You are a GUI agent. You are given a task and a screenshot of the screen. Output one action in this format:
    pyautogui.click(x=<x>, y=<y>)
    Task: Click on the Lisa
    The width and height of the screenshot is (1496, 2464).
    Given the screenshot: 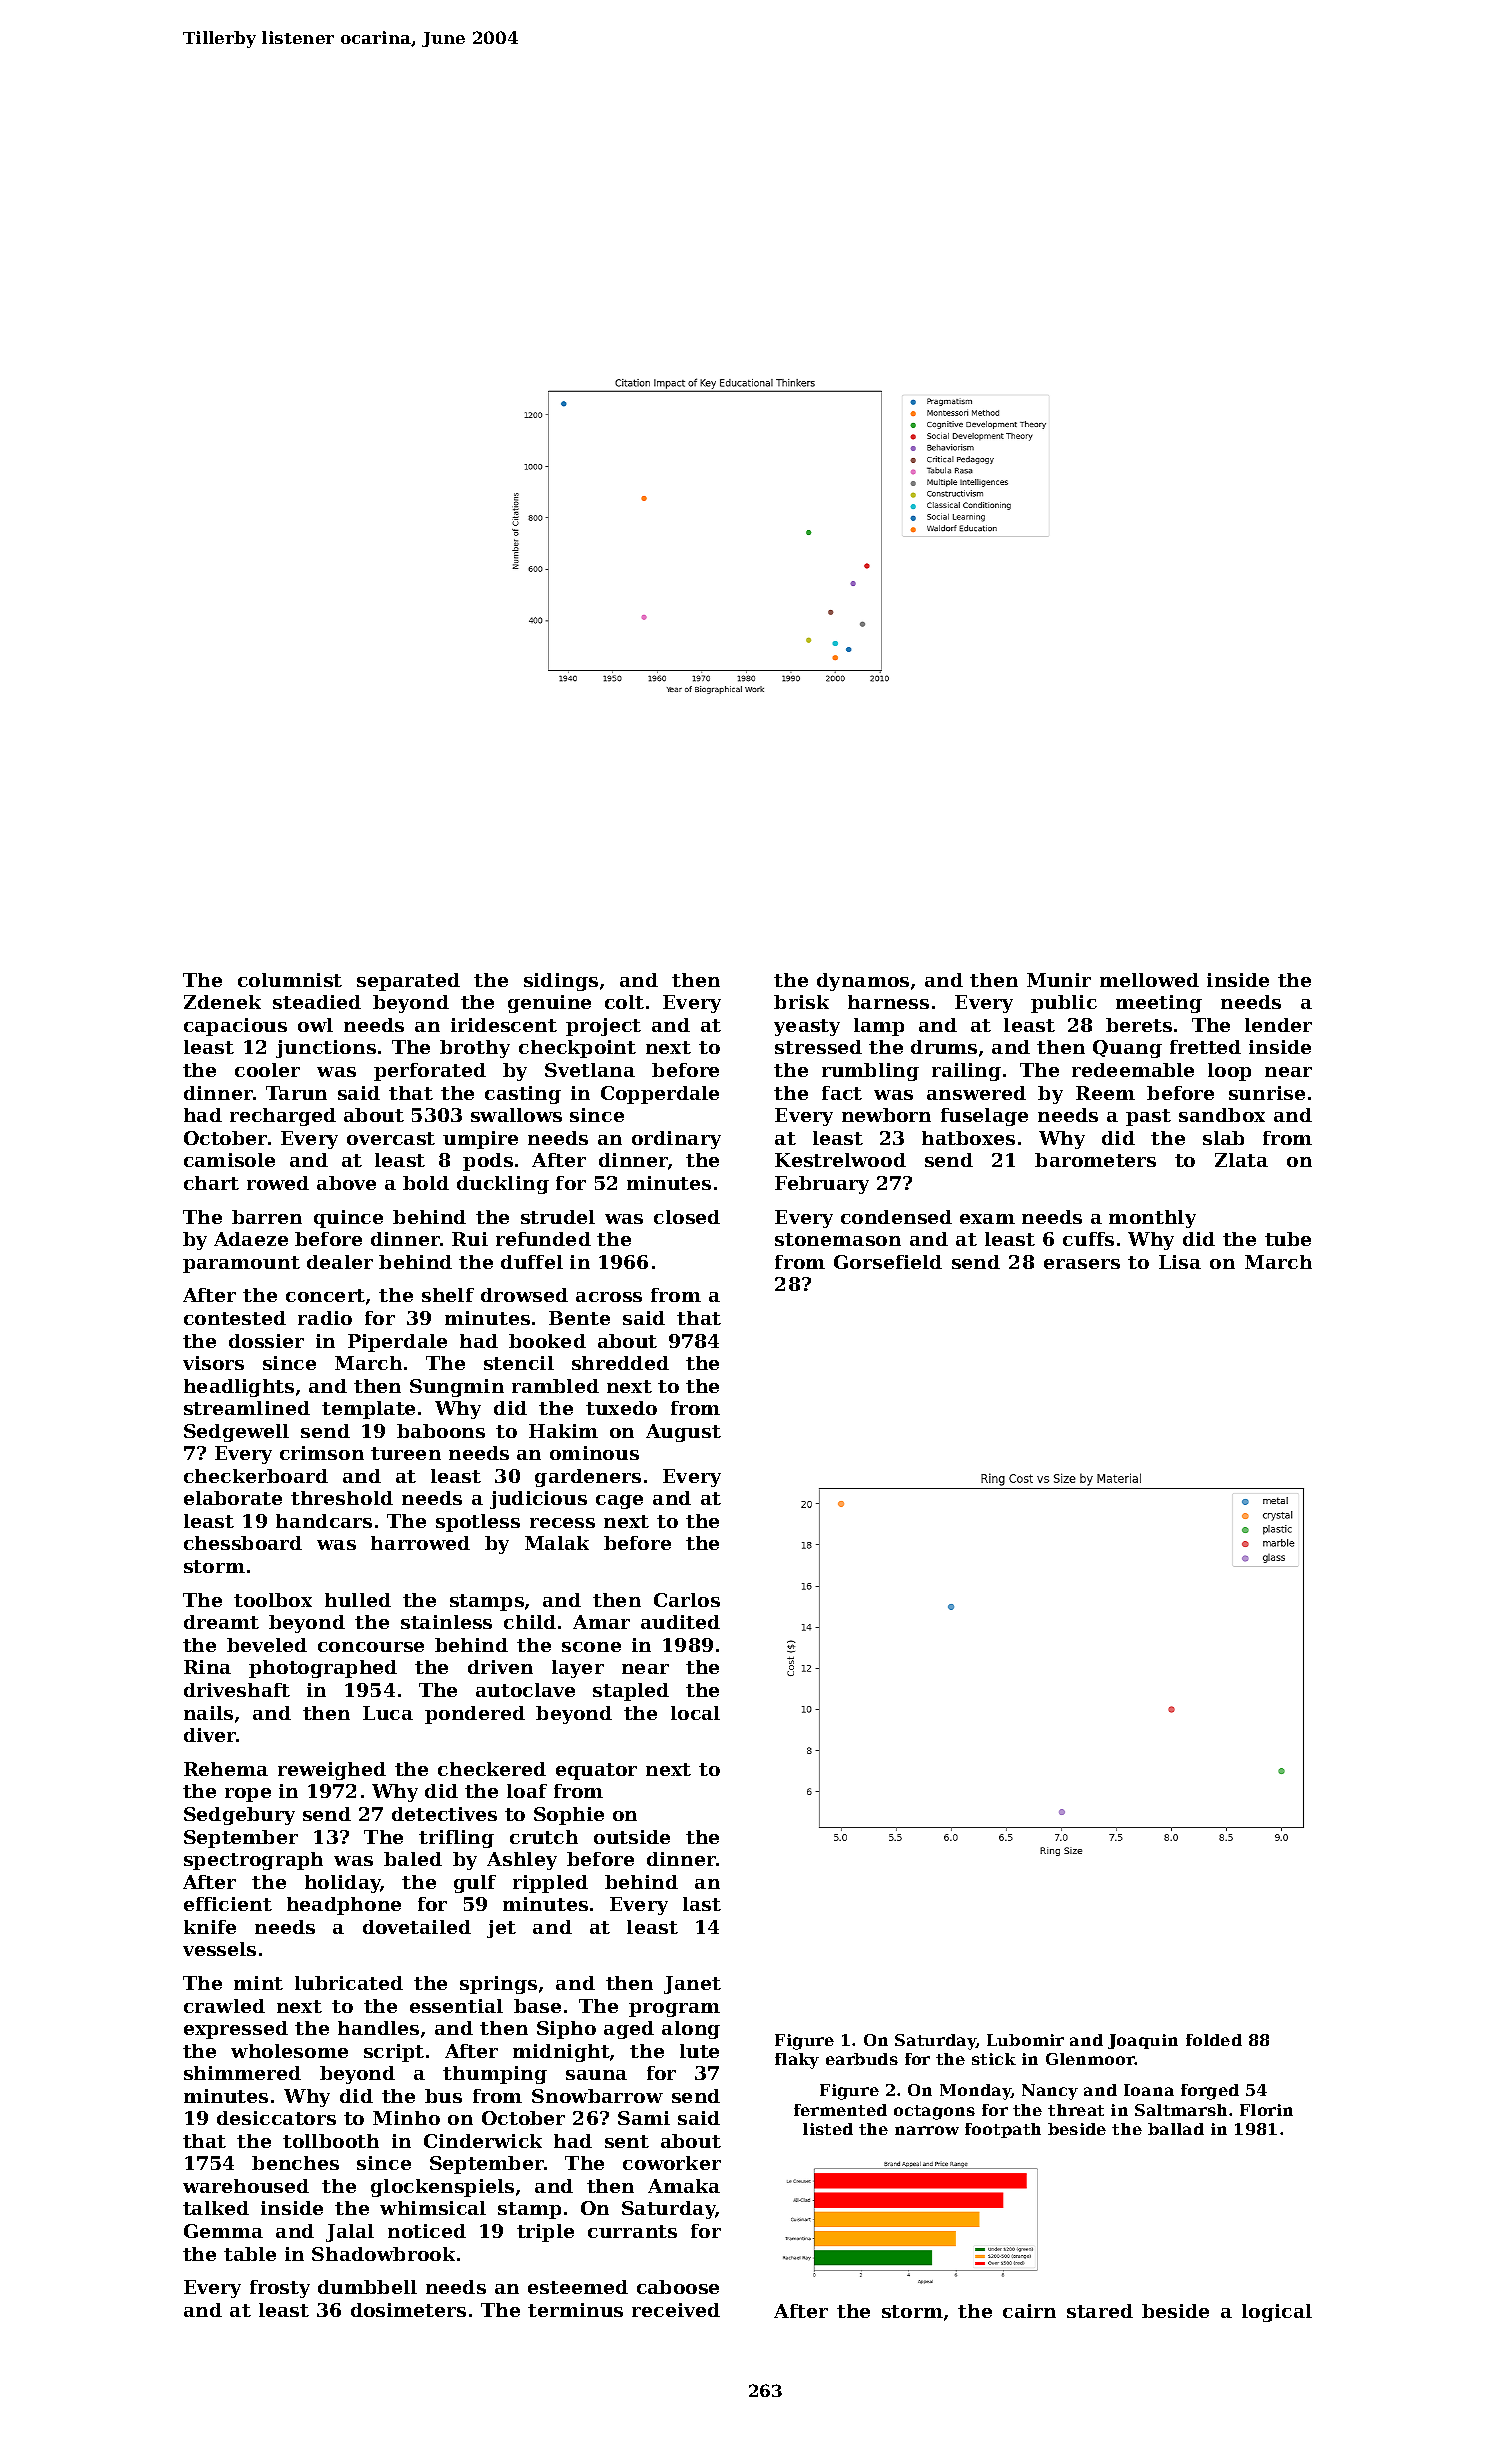 What is the action you would take?
    pyautogui.click(x=1180, y=1262)
